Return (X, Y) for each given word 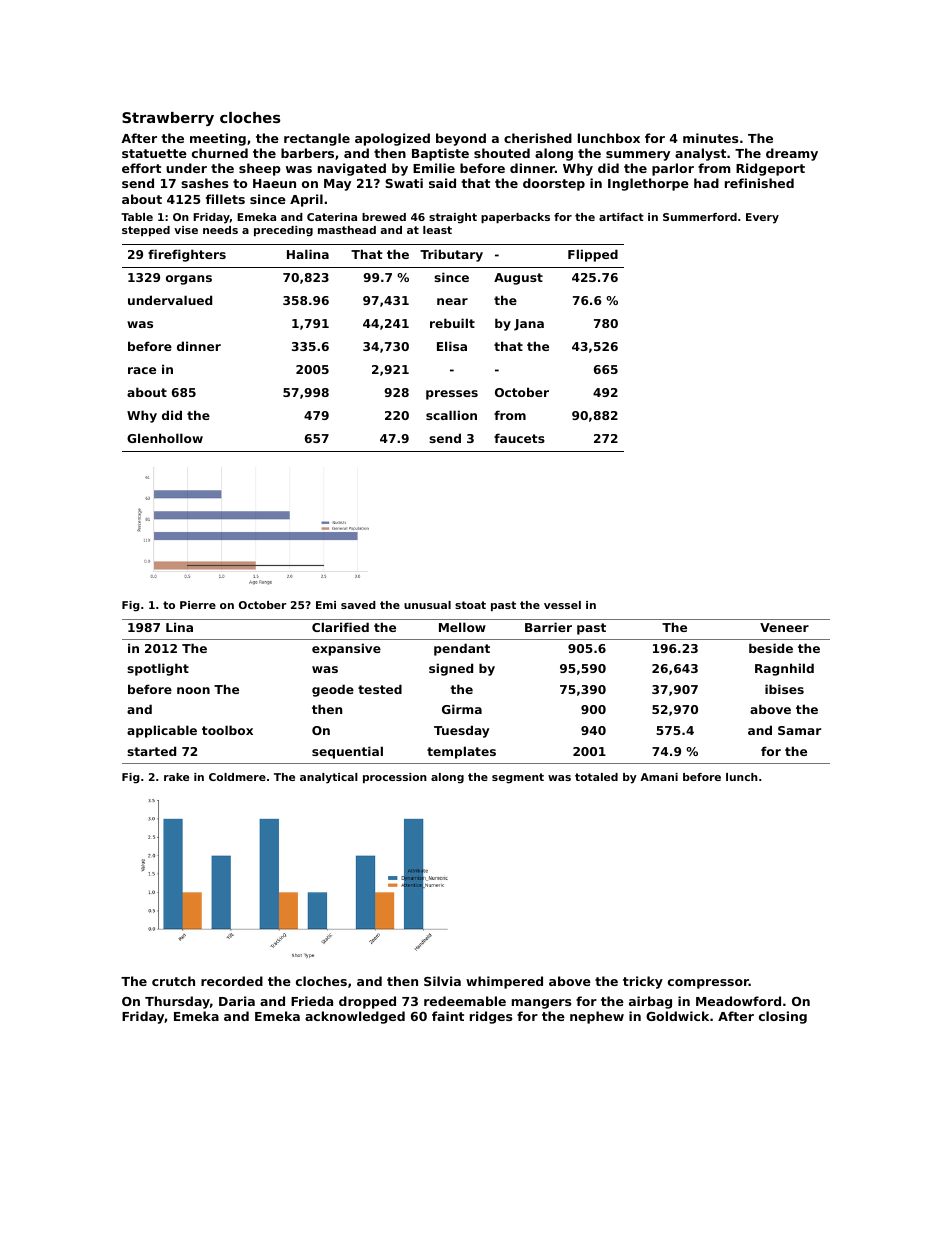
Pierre (198, 605)
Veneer (784, 627)
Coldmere (237, 777)
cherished (538, 138)
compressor (708, 984)
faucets (519, 438)
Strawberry (168, 119)
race (142, 370)
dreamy (792, 154)
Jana (529, 325)
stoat (470, 605)
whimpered (504, 982)
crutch (173, 981)
